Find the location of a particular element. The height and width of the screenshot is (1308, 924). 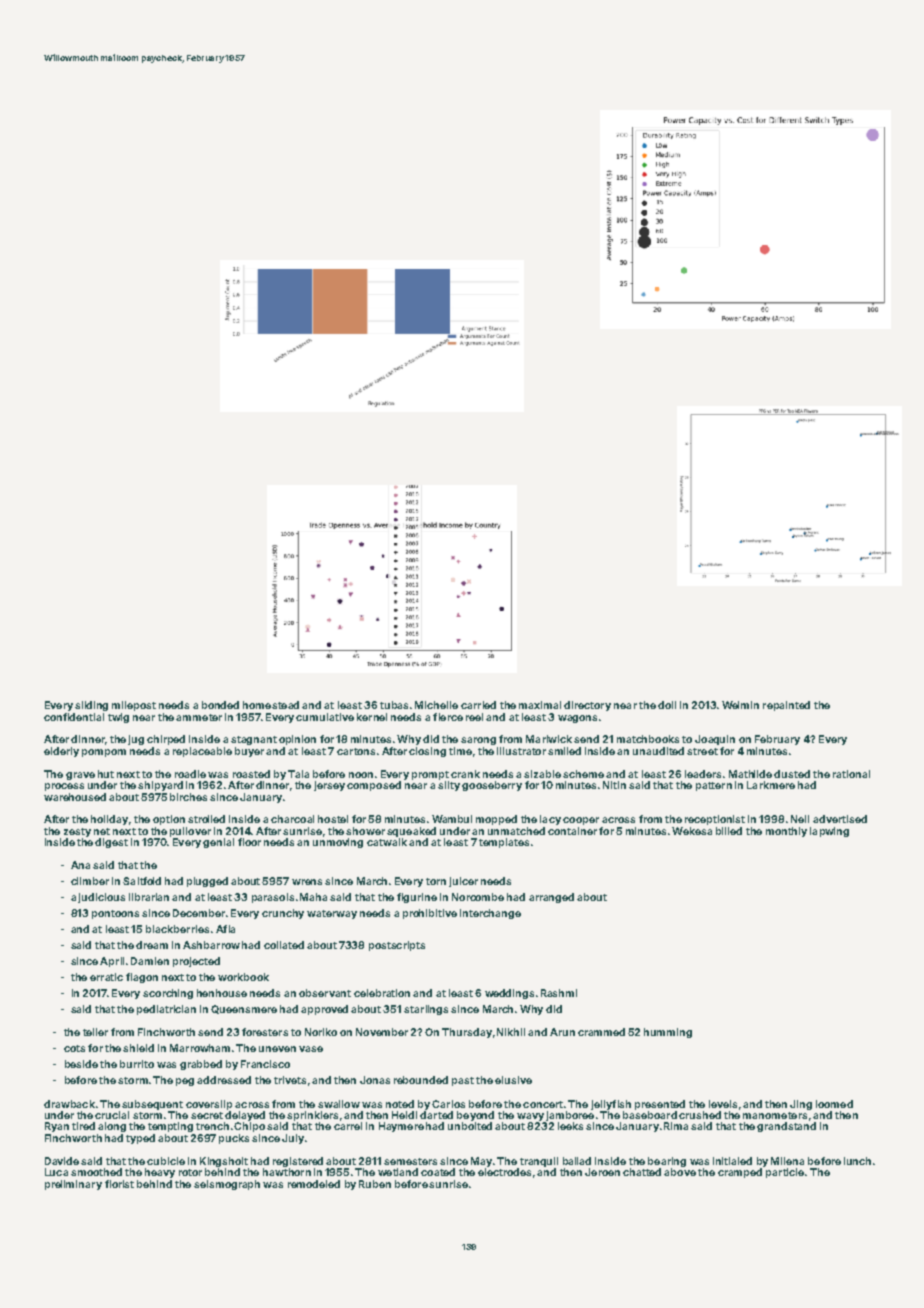

cartons is located at coordinates (356, 751).
